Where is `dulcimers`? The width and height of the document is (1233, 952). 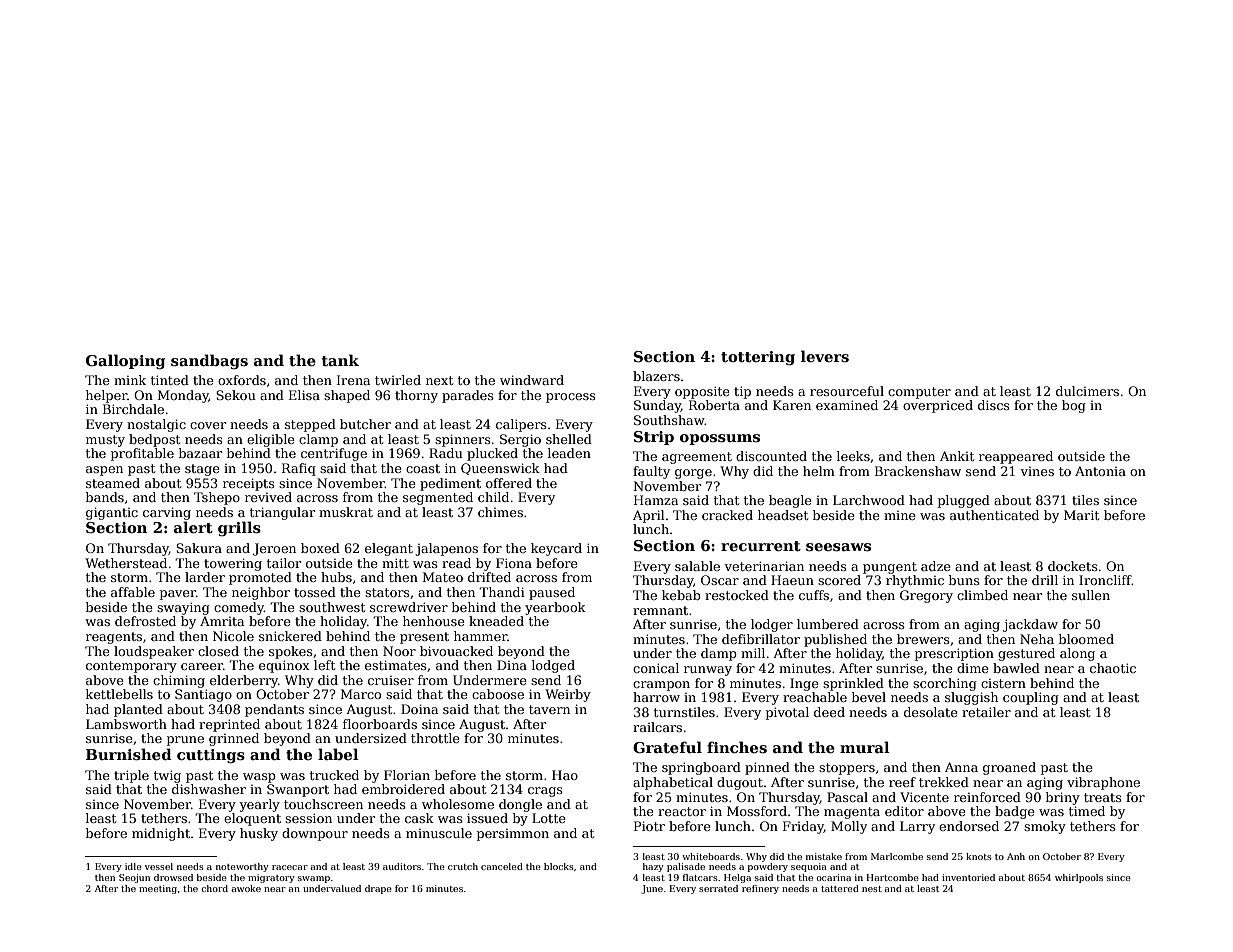 dulcimers is located at coordinates (1087, 391).
